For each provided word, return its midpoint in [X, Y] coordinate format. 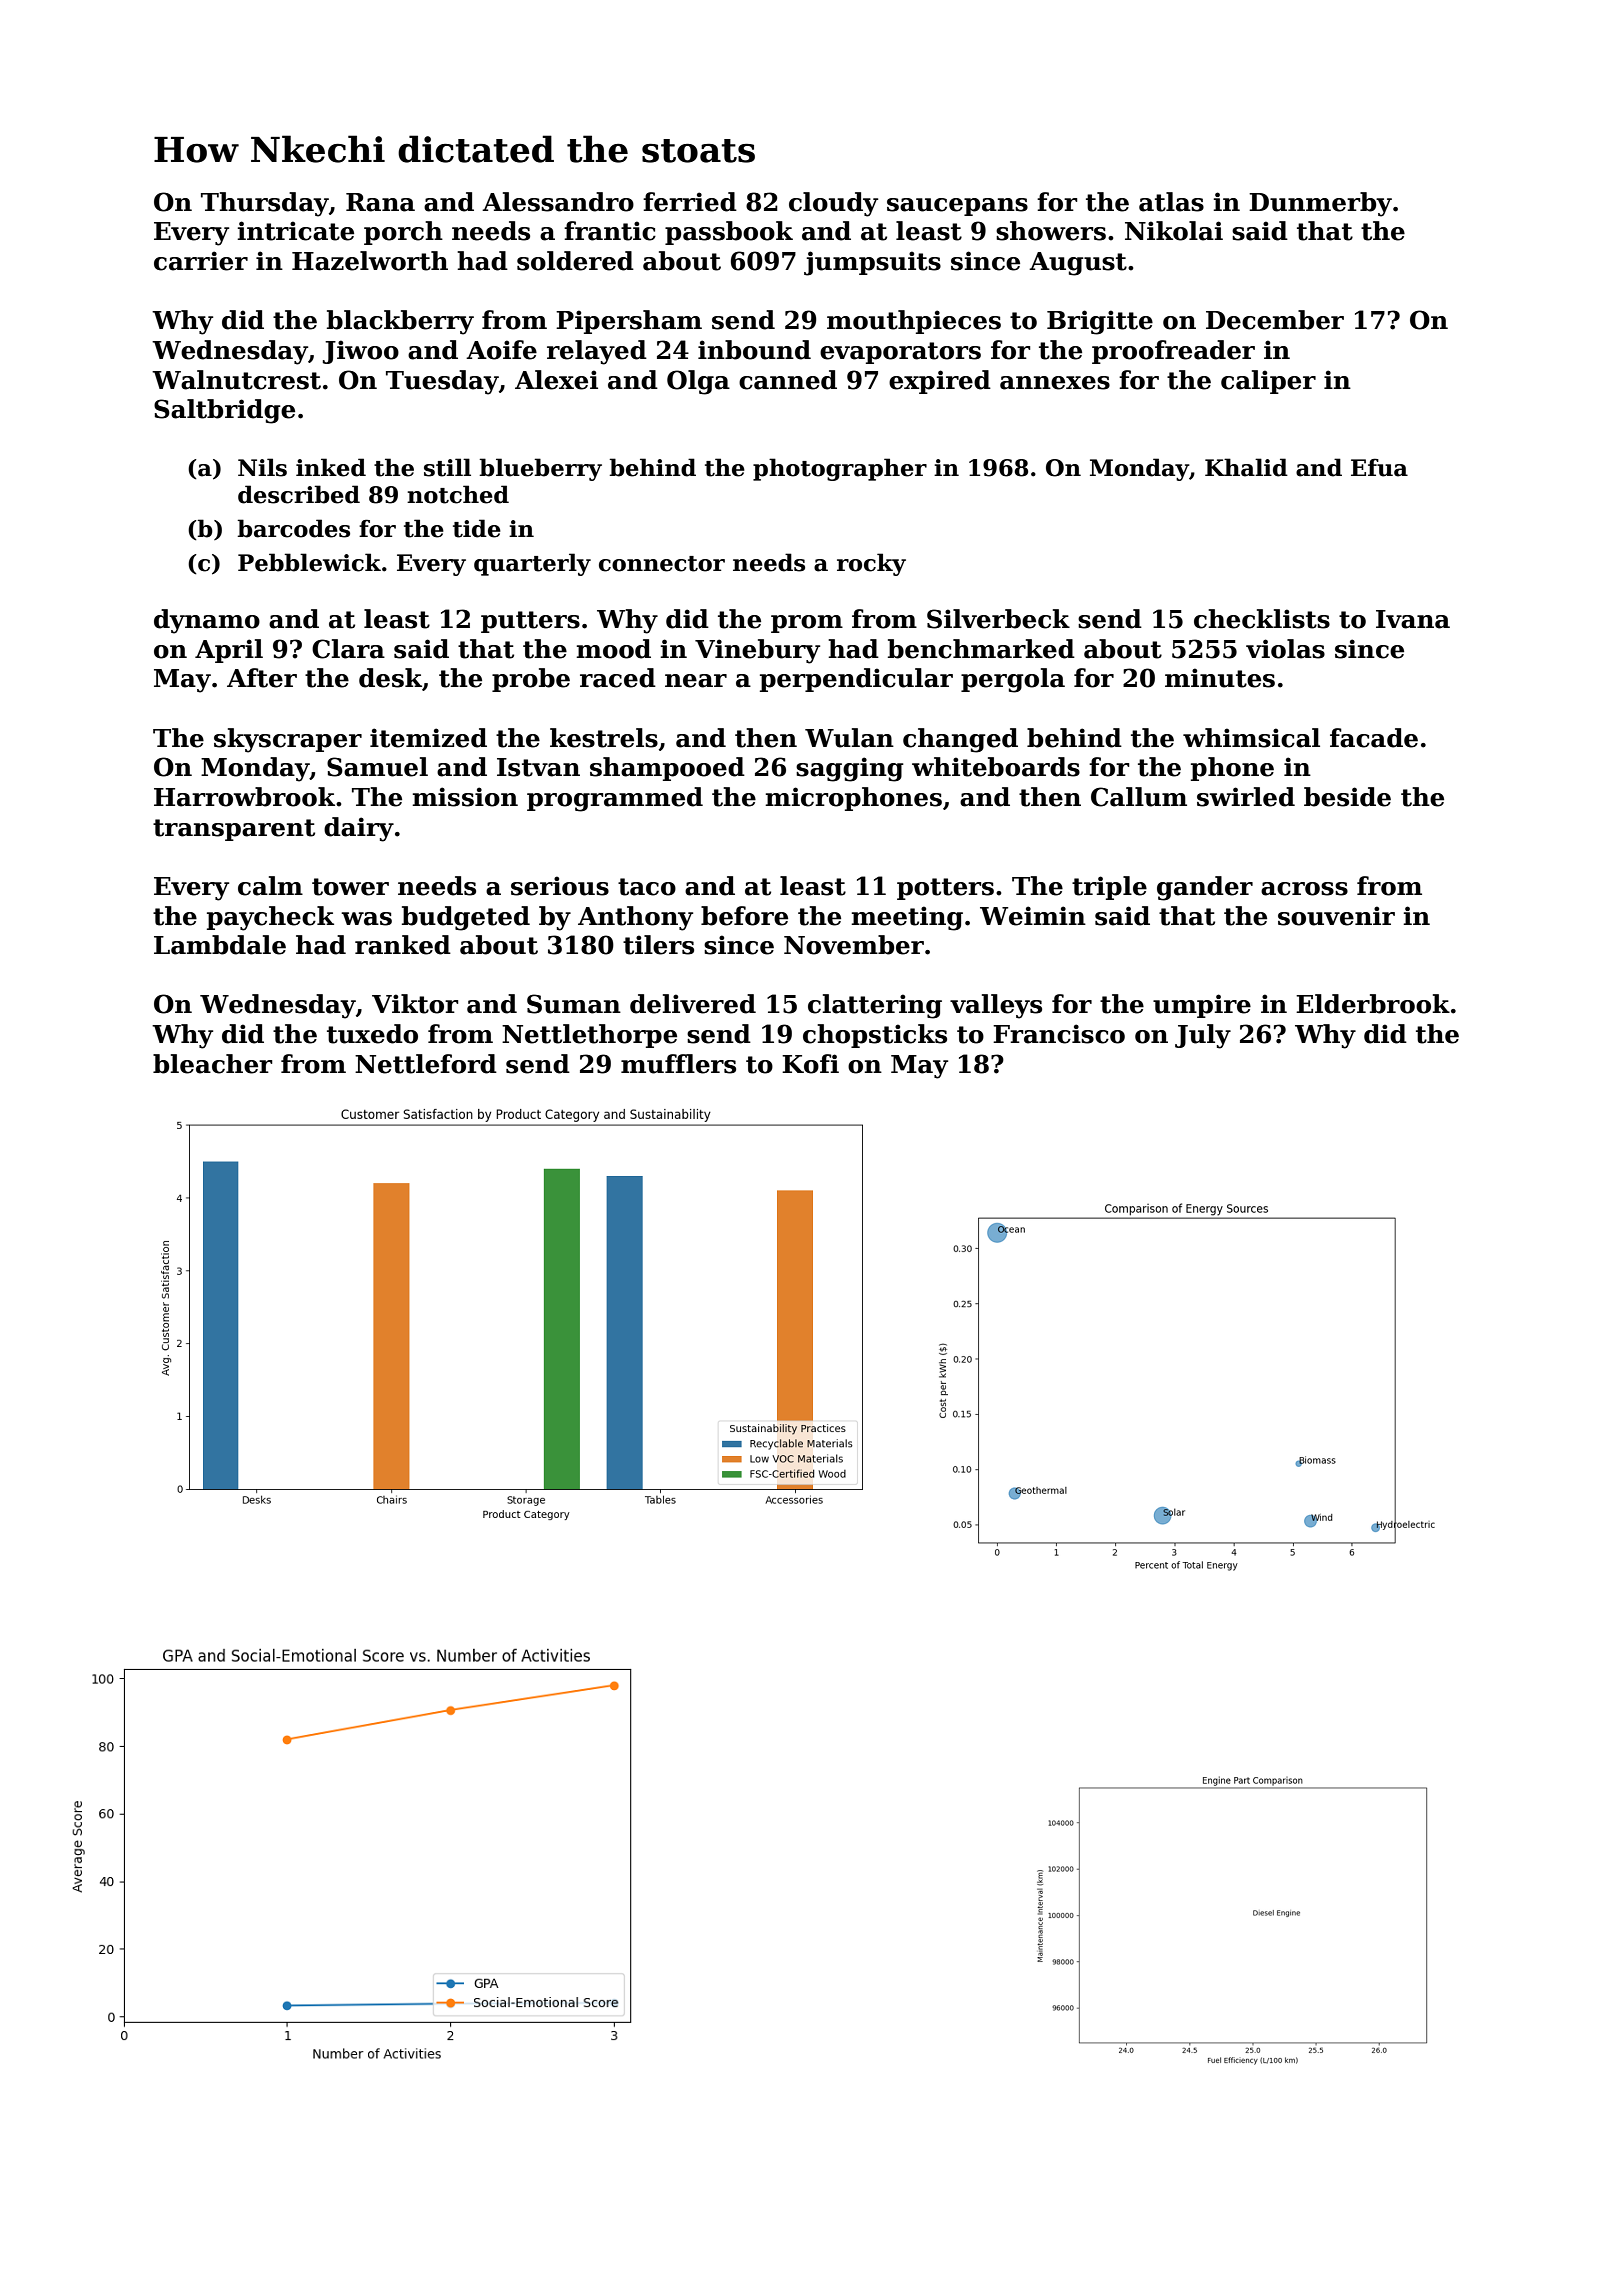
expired [940, 382]
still [447, 467]
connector [662, 564]
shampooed [667, 769]
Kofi [810, 1064]
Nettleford [426, 1064]
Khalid [1246, 467]
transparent [234, 830]
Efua [1379, 467]
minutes [1220, 678]
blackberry [400, 322]
